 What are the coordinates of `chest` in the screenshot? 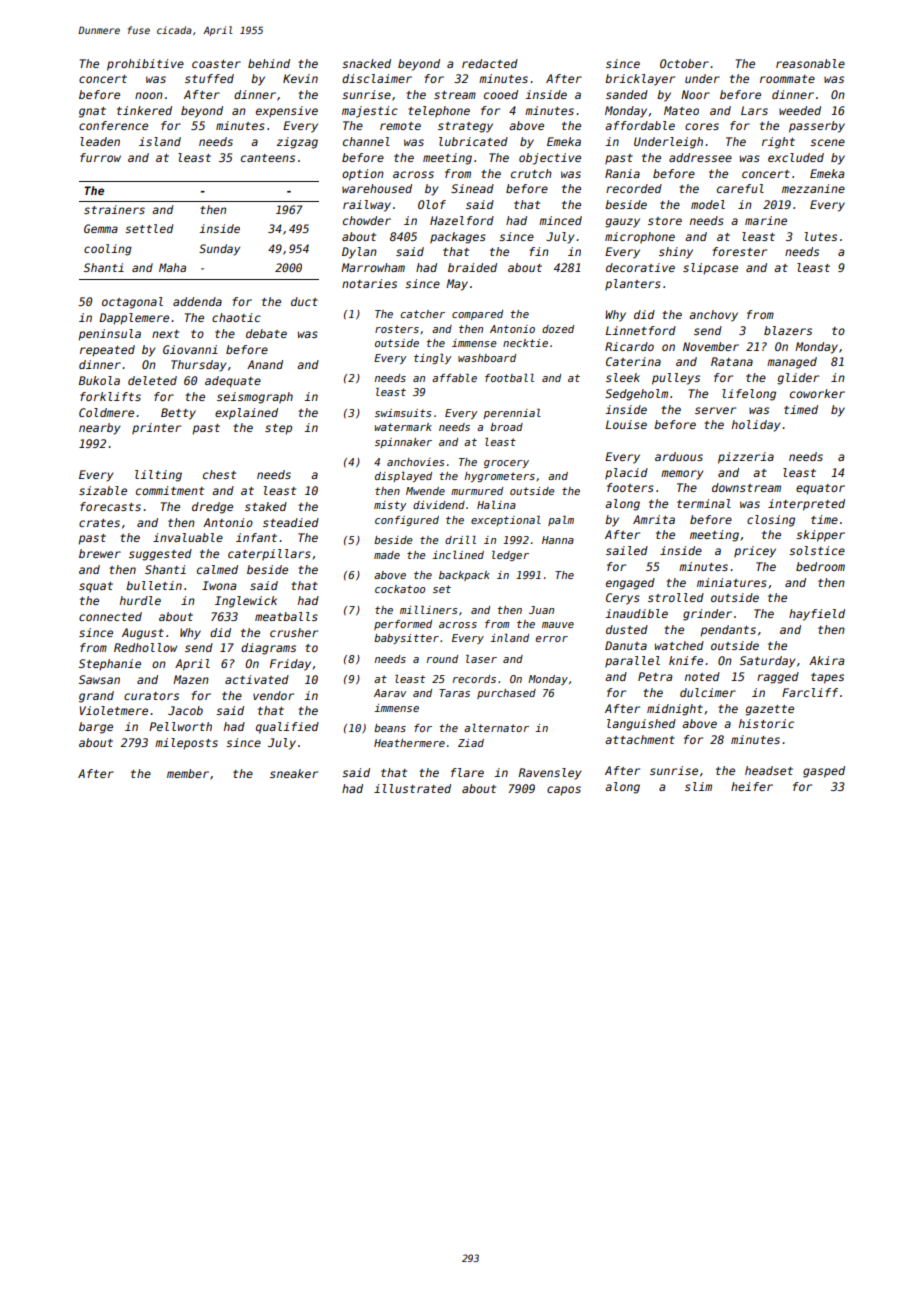 It's located at (219, 474).
